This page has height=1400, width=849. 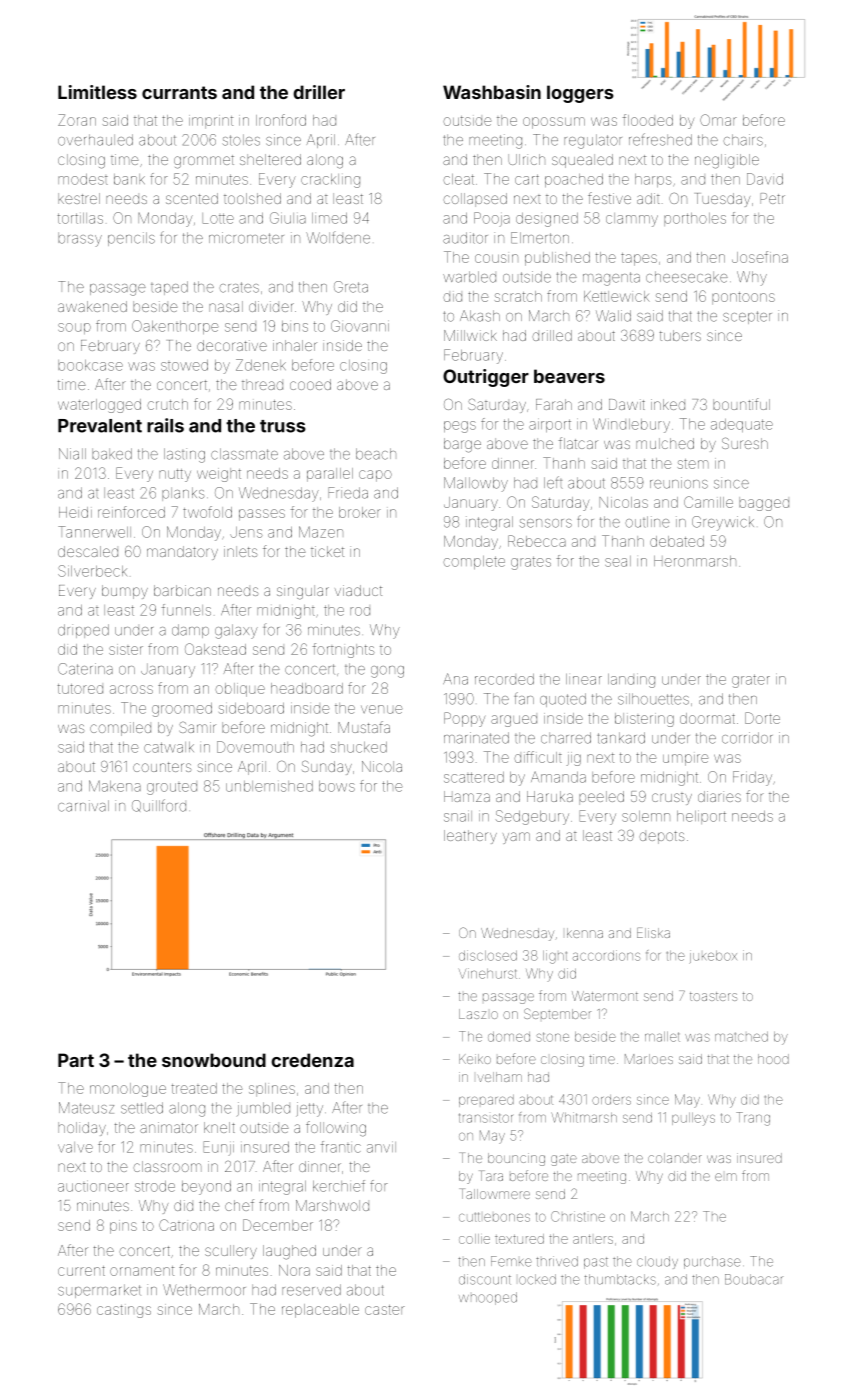 I want to click on Wethermoor, so click(x=204, y=1290).
